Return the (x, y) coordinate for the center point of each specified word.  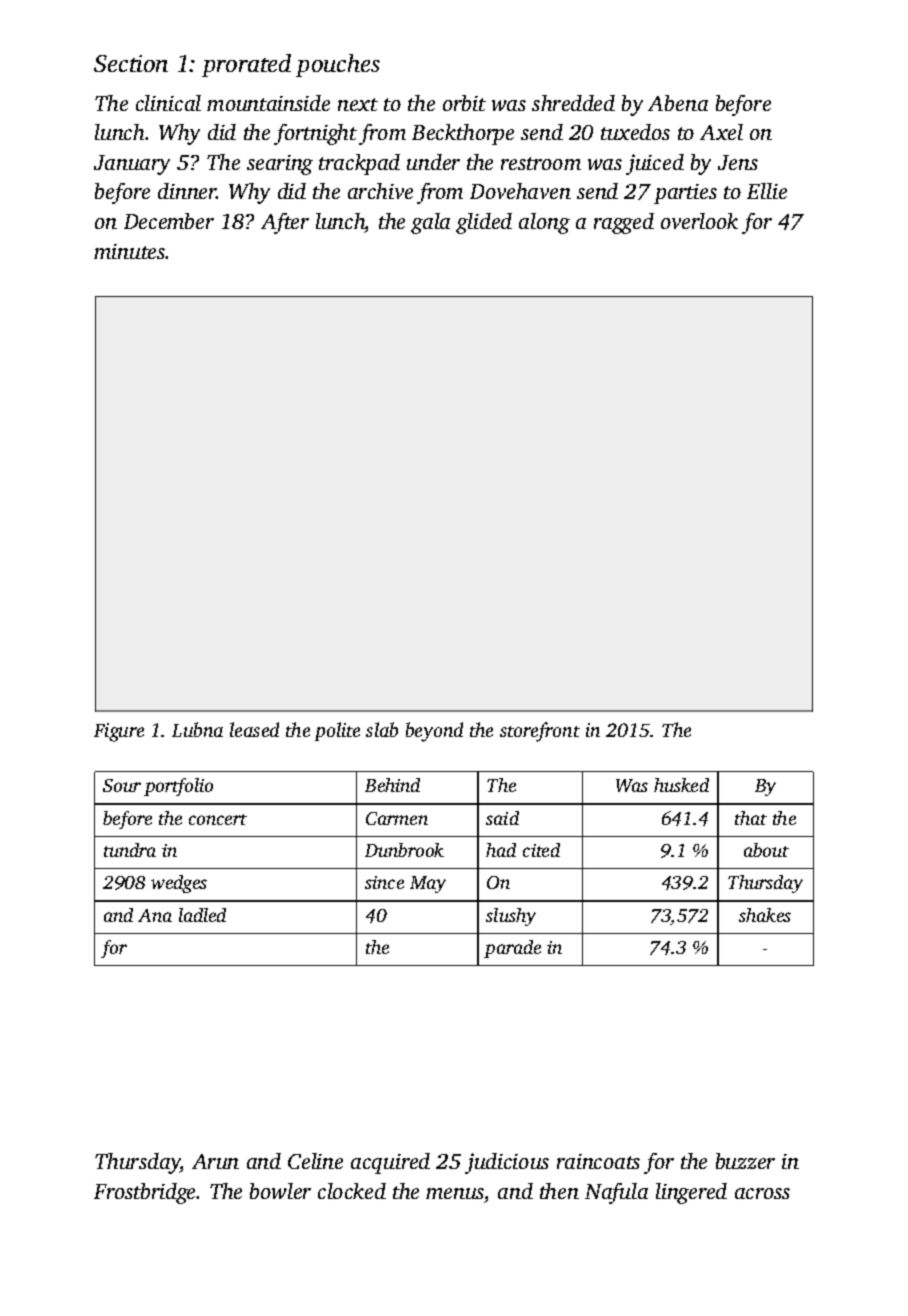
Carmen (397, 818)
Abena (678, 103)
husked (681, 785)
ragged (624, 223)
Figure (119, 732)
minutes (130, 251)
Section (131, 63)
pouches (338, 65)
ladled (202, 915)
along (544, 223)
